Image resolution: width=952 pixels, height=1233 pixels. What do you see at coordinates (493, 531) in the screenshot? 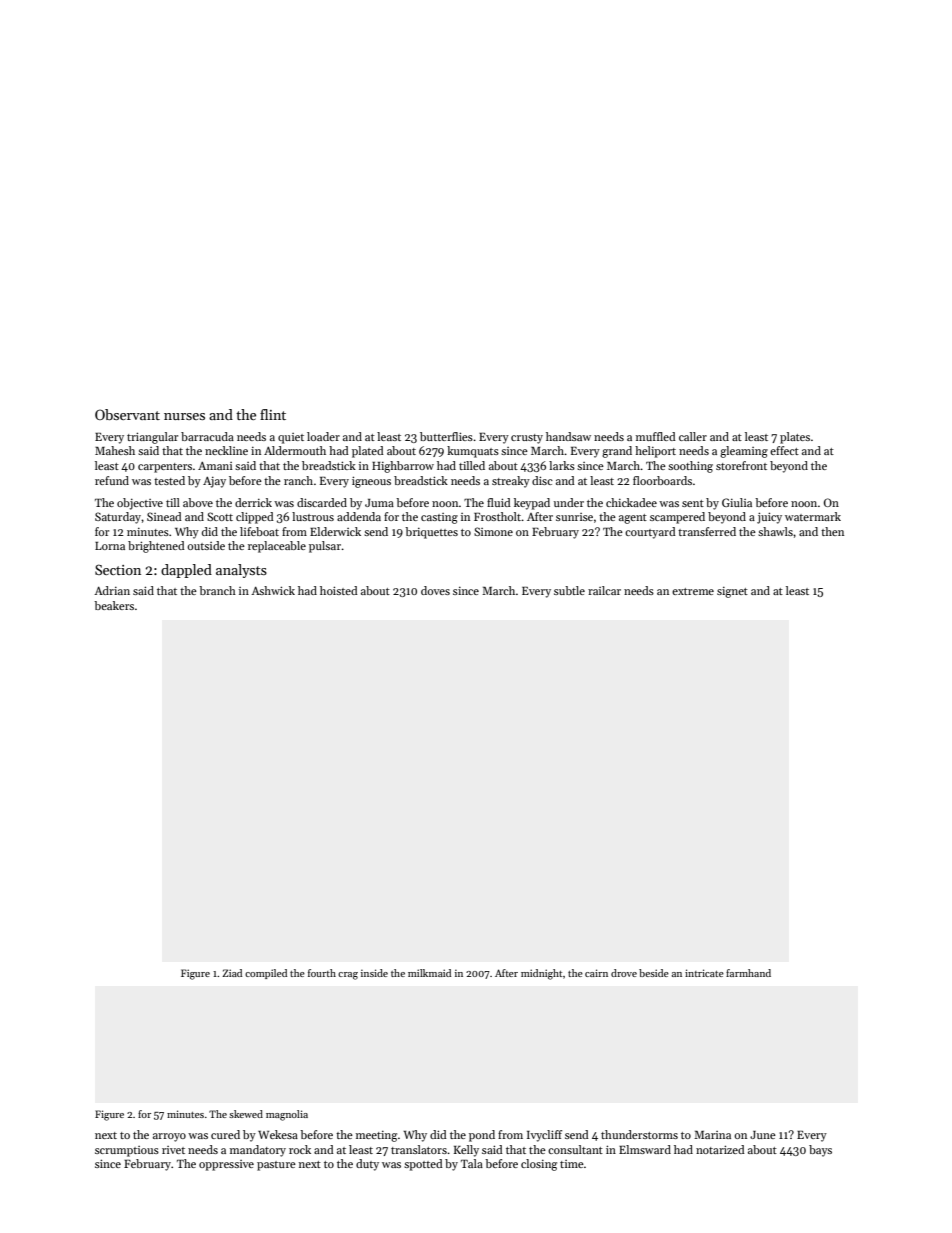
I see `Simone` at bounding box center [493, 531].
